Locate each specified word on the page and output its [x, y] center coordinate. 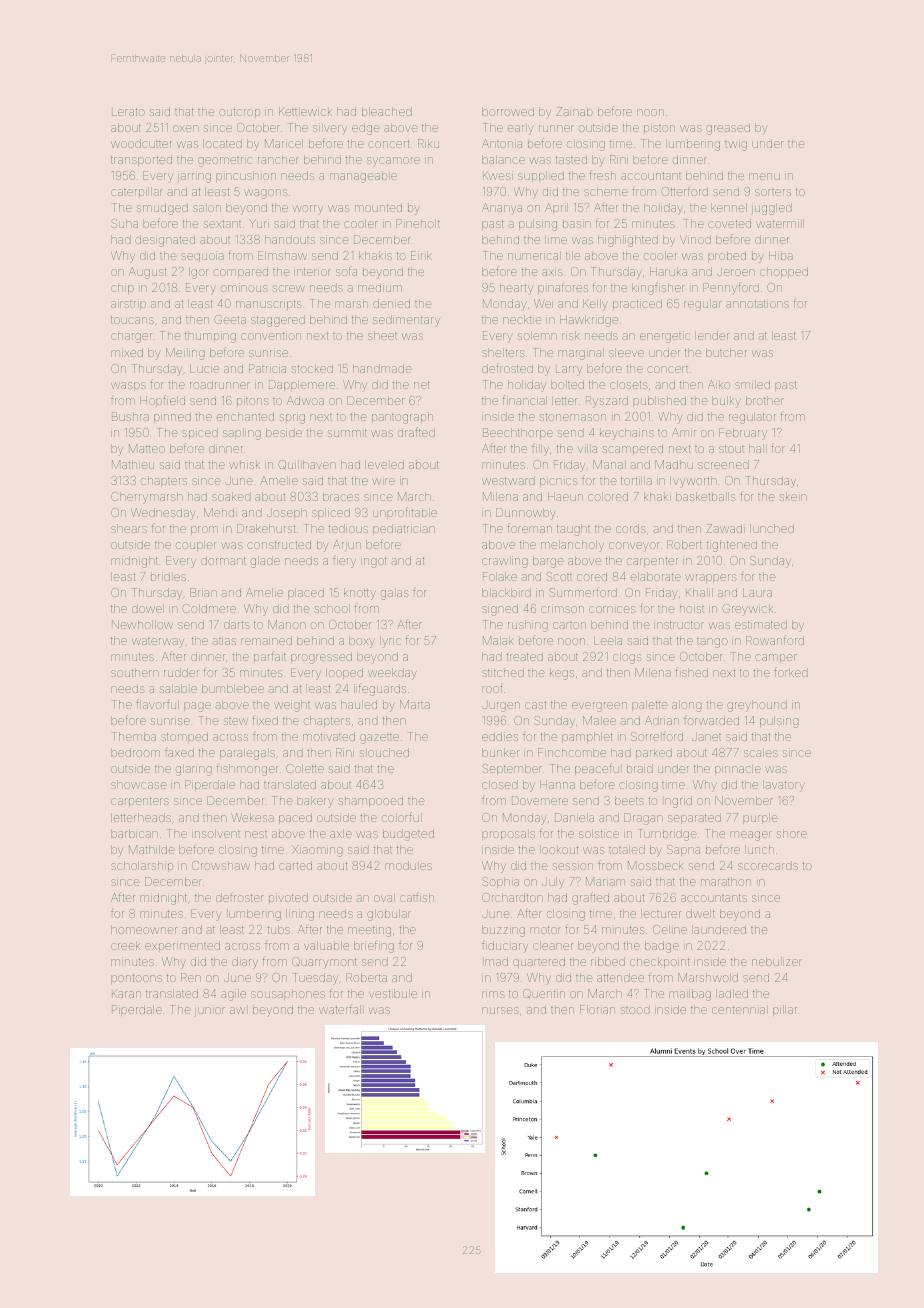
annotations [757, 304]
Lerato [128, 112]
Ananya [502, 209]
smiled [752, 384]
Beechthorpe [518, 433]
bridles [168, 576]
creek [125, 945]
